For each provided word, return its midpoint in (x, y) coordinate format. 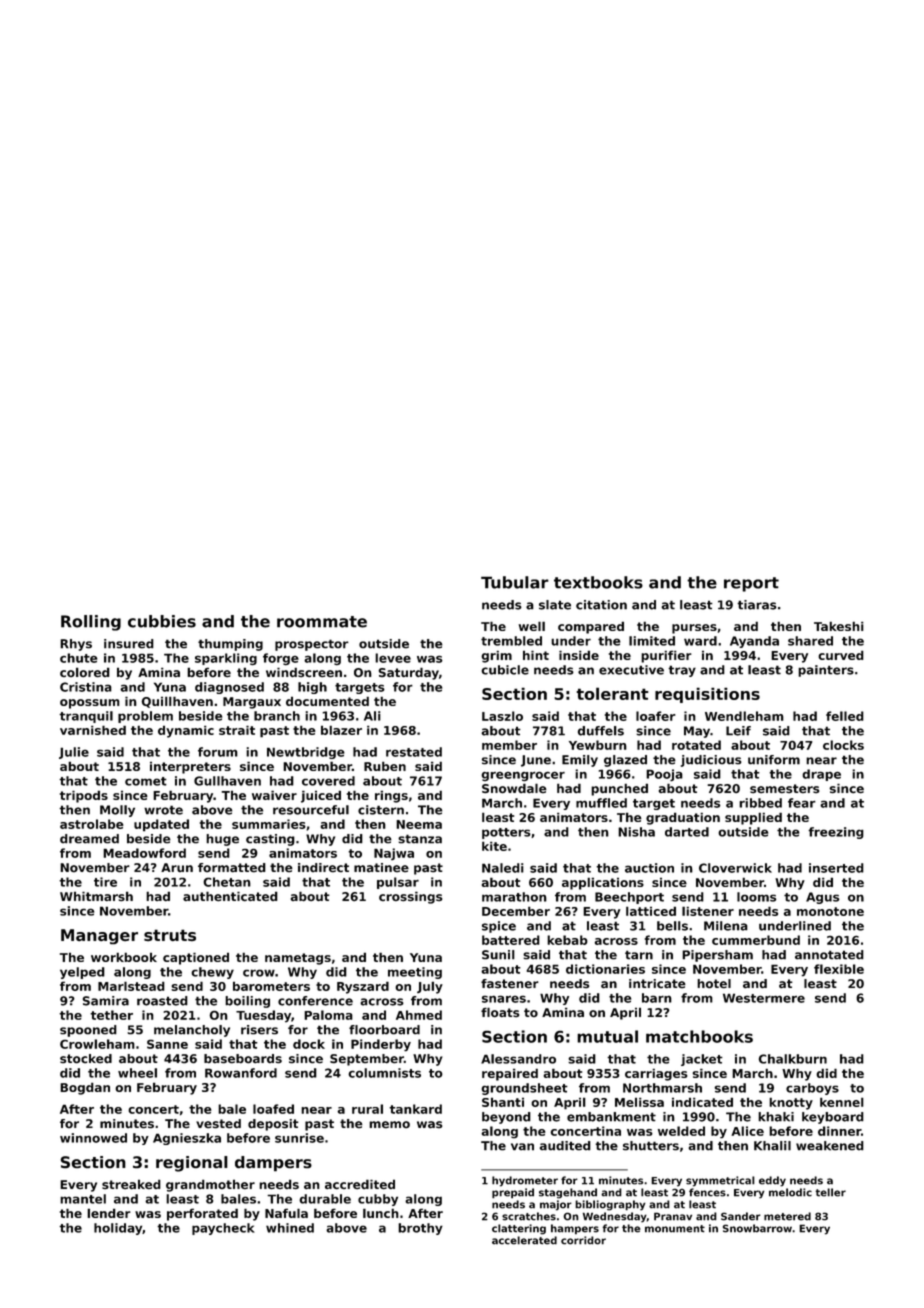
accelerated (524, 1240)
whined (290, 1228)
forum (218, 752)
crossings (410, 898)
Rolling (91, 623)
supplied (753, 818)
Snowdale (514, 788)
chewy (212, 973)
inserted (836, 868)
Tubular (515, 582)
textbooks (598, 582)
